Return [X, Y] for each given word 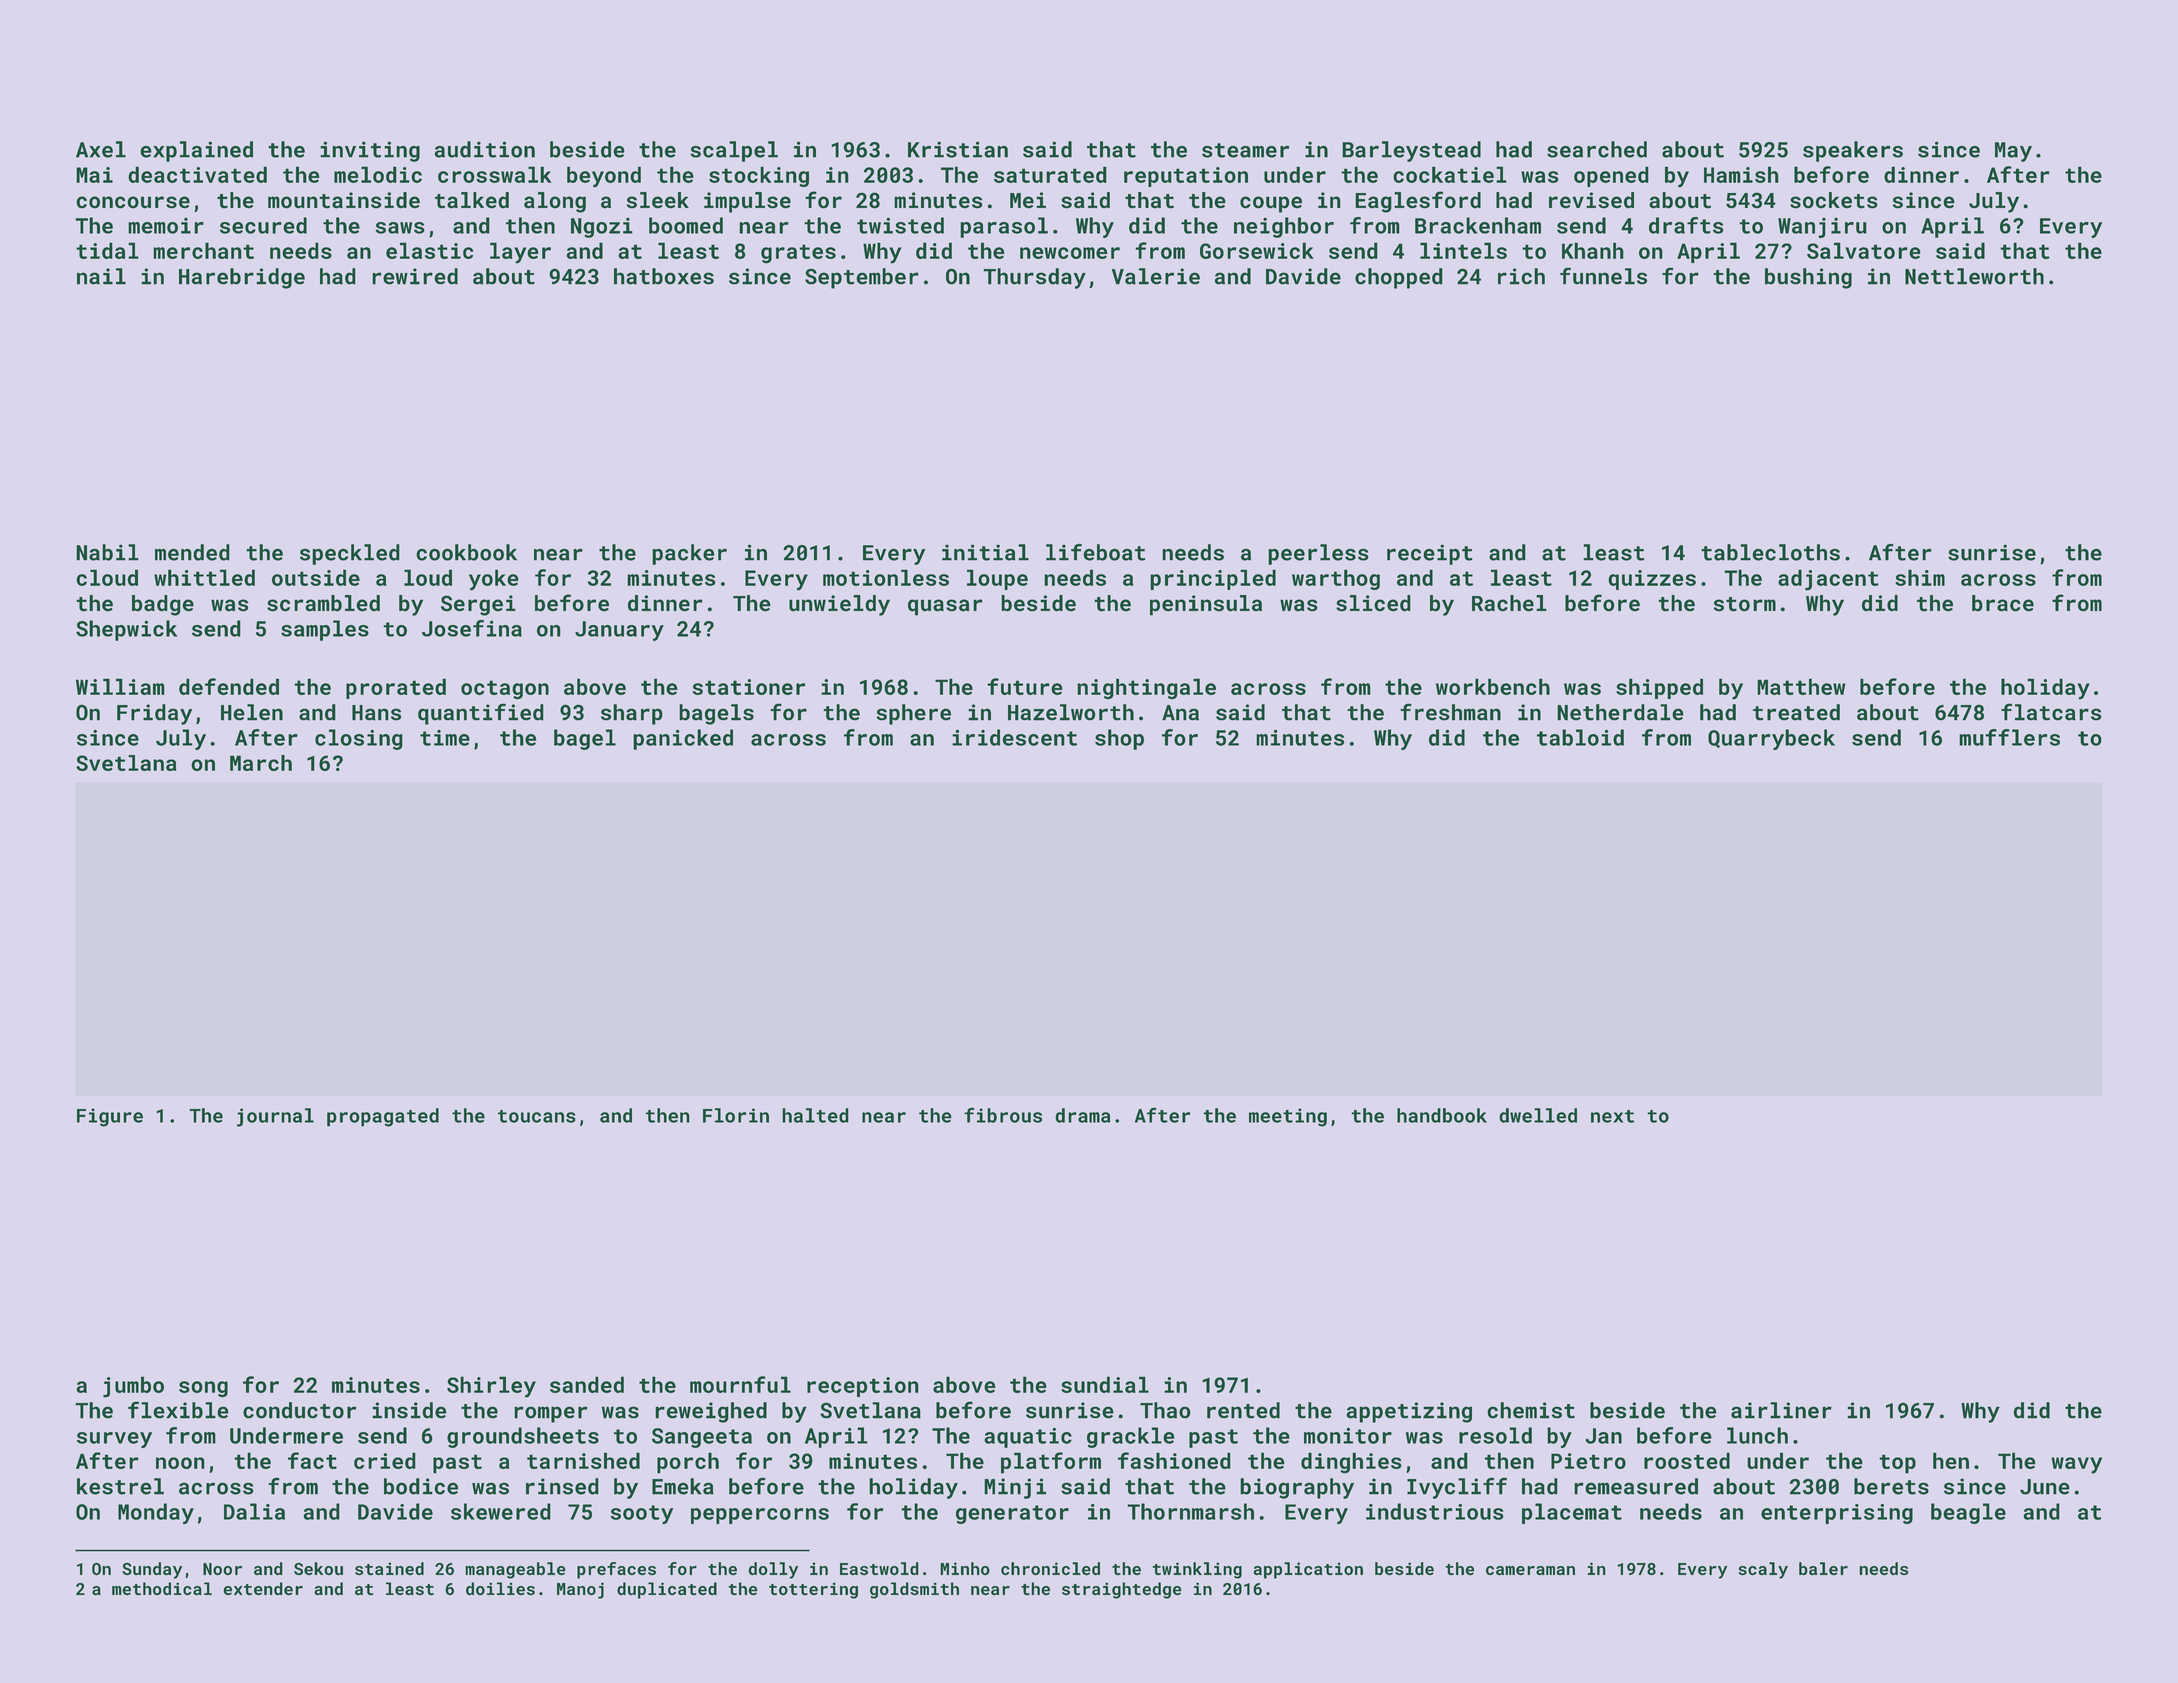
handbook [1442, 1115]
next [1612, 1116]
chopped [1399, 278]
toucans [537, 1116]
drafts [1686, 225]
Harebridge [242, 278]
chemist [1531, 1410]
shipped [1659, 688]
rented [1243, 1410]
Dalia [254, 1511]
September [862, 278]
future [1025, 686]
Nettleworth [1974, 276]
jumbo [133, 1387]
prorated [396, 688]
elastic [429, 250]
